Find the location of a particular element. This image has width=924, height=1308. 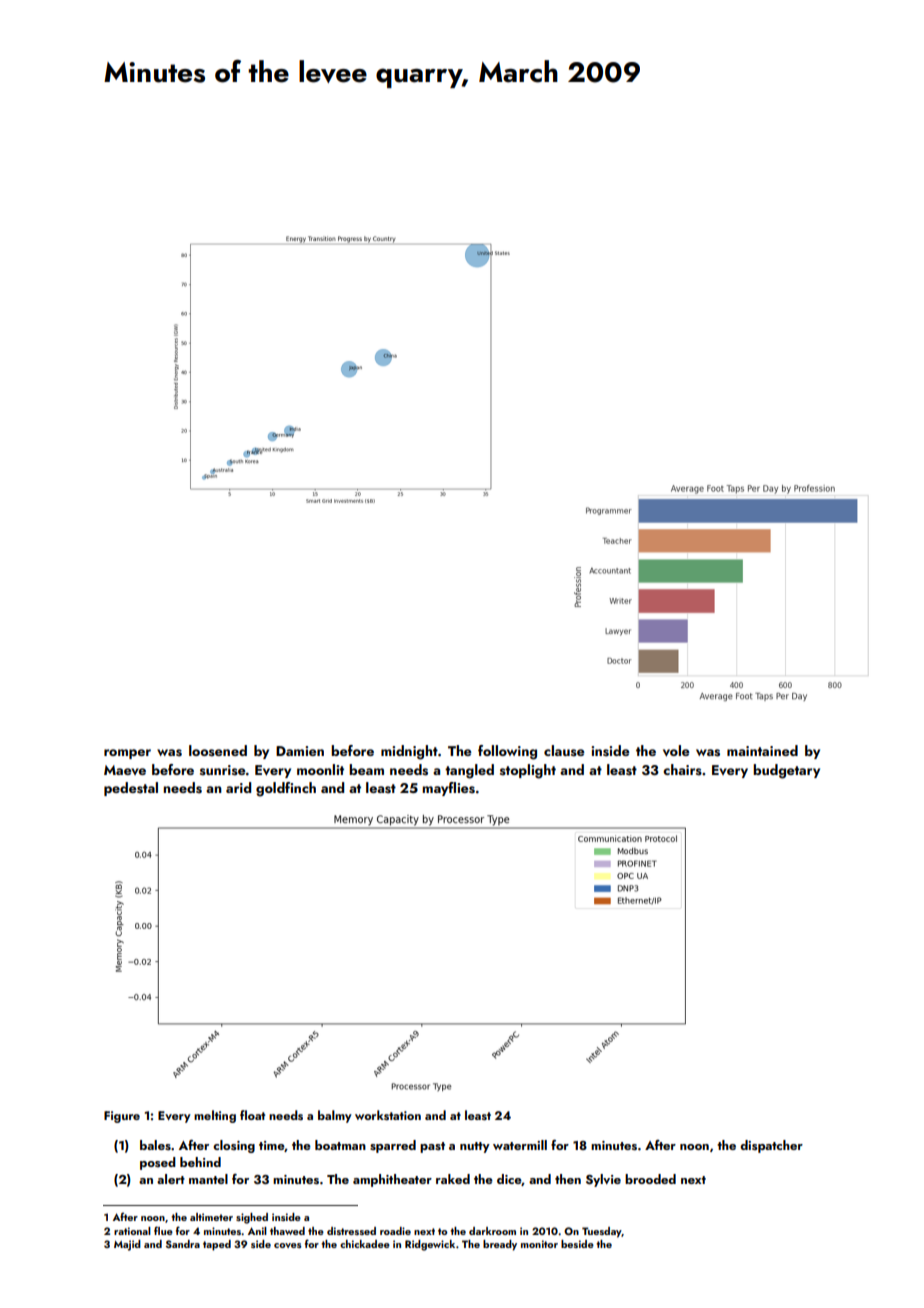

pedestal is located at coordinates (131, 789).
